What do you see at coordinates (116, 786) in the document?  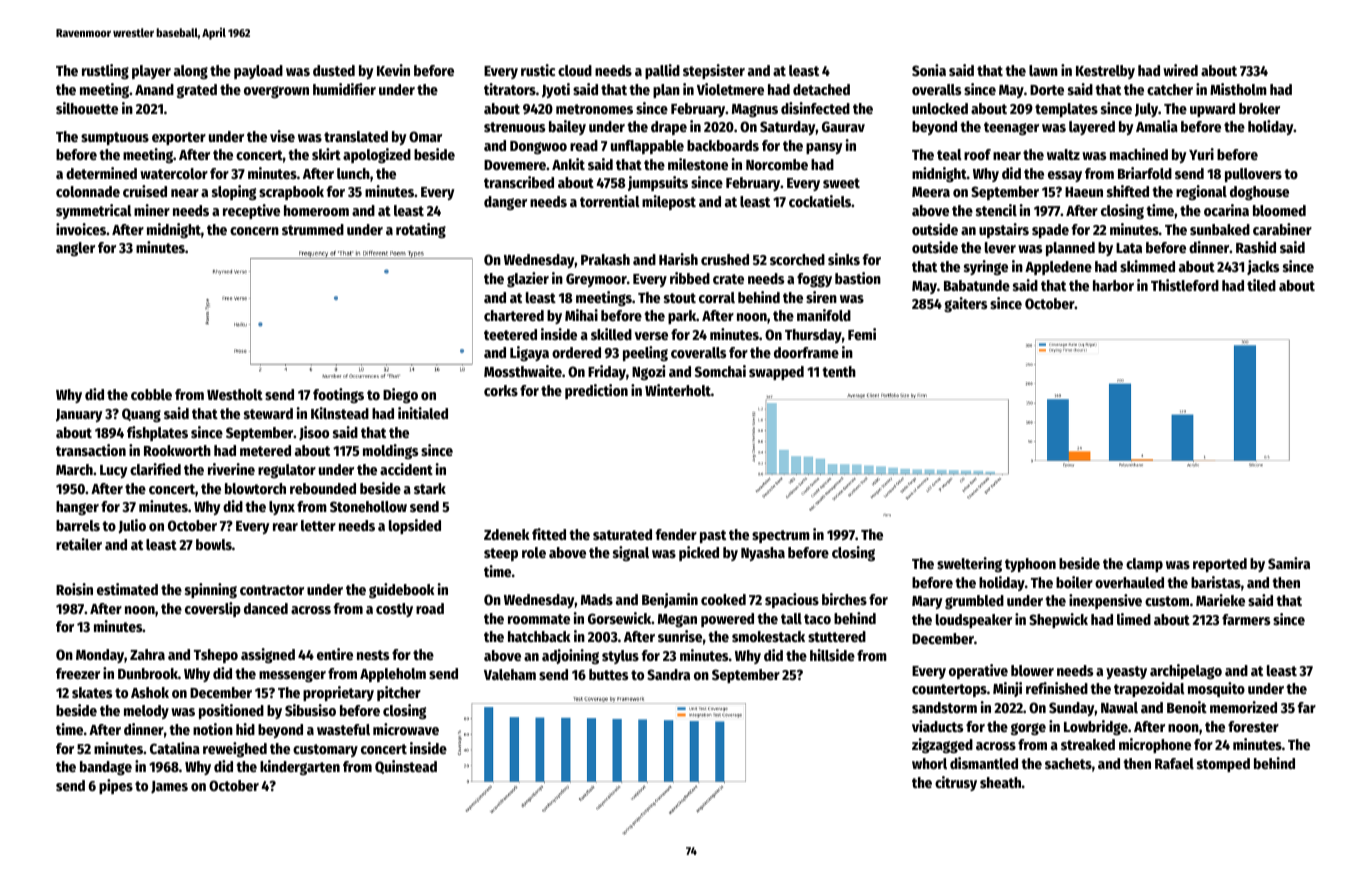 I see `pipes` at bounding box center [116, 786].
